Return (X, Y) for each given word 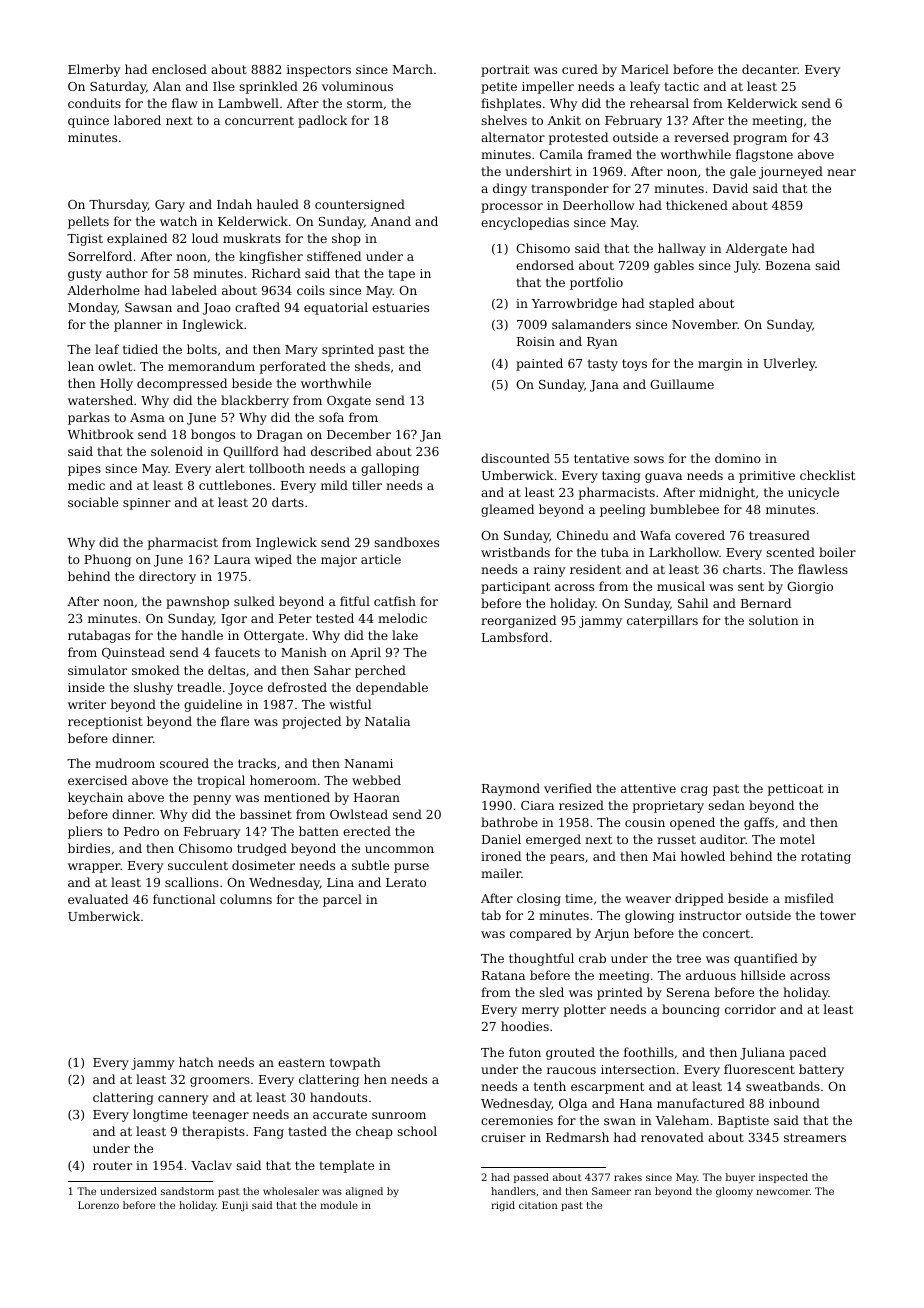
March (413, 69)
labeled (194, 290)
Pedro (141, 831)
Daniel (501, 839)
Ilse (224, 86)
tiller (367, 485)
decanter (770, 69)
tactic (681, 86)
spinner (147, 504)
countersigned (360, 205)
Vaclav (211, 1165)
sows (649, 459)
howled (703, 856)
